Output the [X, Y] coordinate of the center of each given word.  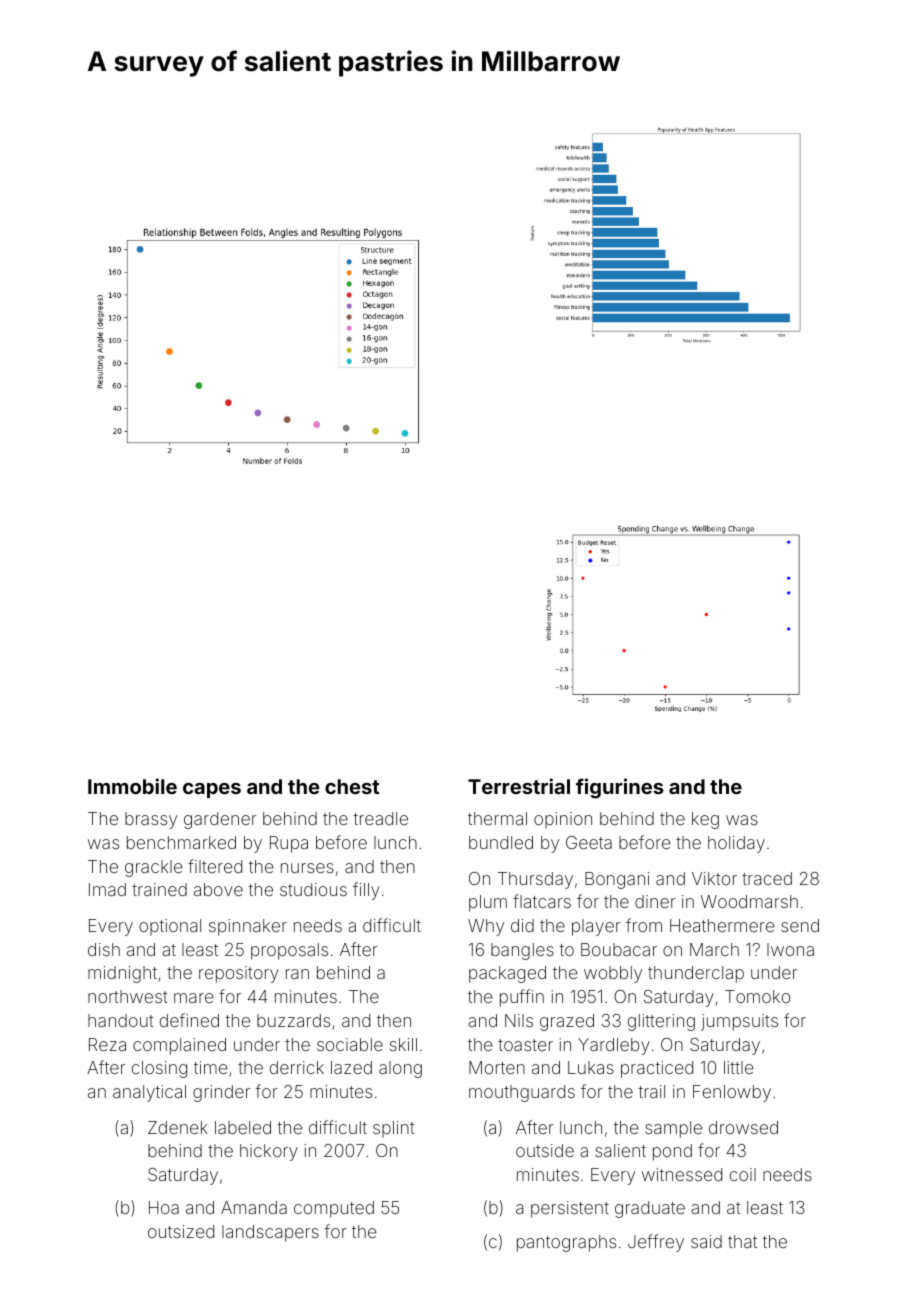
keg [705, 820]
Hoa [164, 1207]
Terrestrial [519, 786]
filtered [215, 866]
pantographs [566, 1243]
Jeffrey [656, 1243]
